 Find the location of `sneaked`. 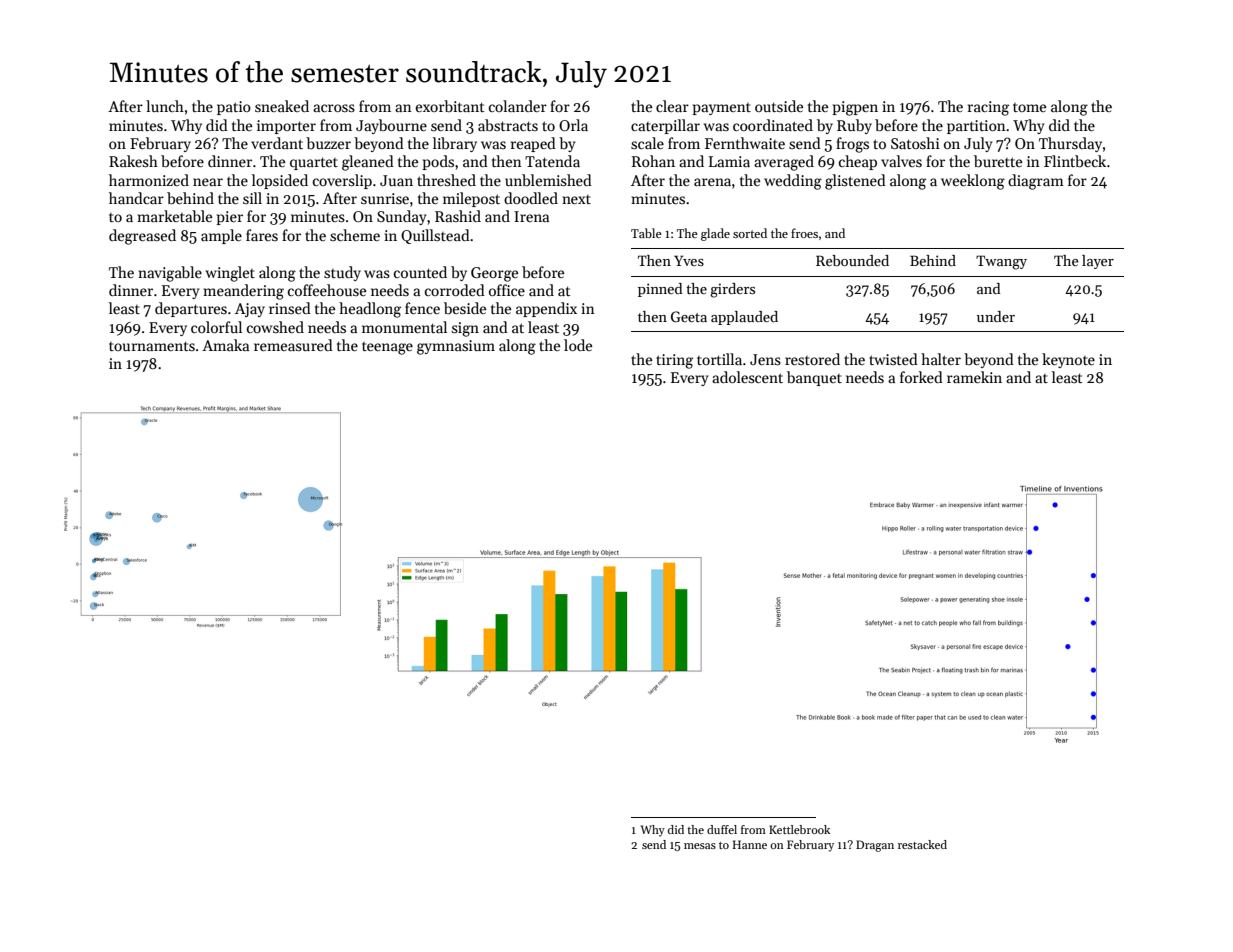

sneaked is located at coordinates (282, 106).
